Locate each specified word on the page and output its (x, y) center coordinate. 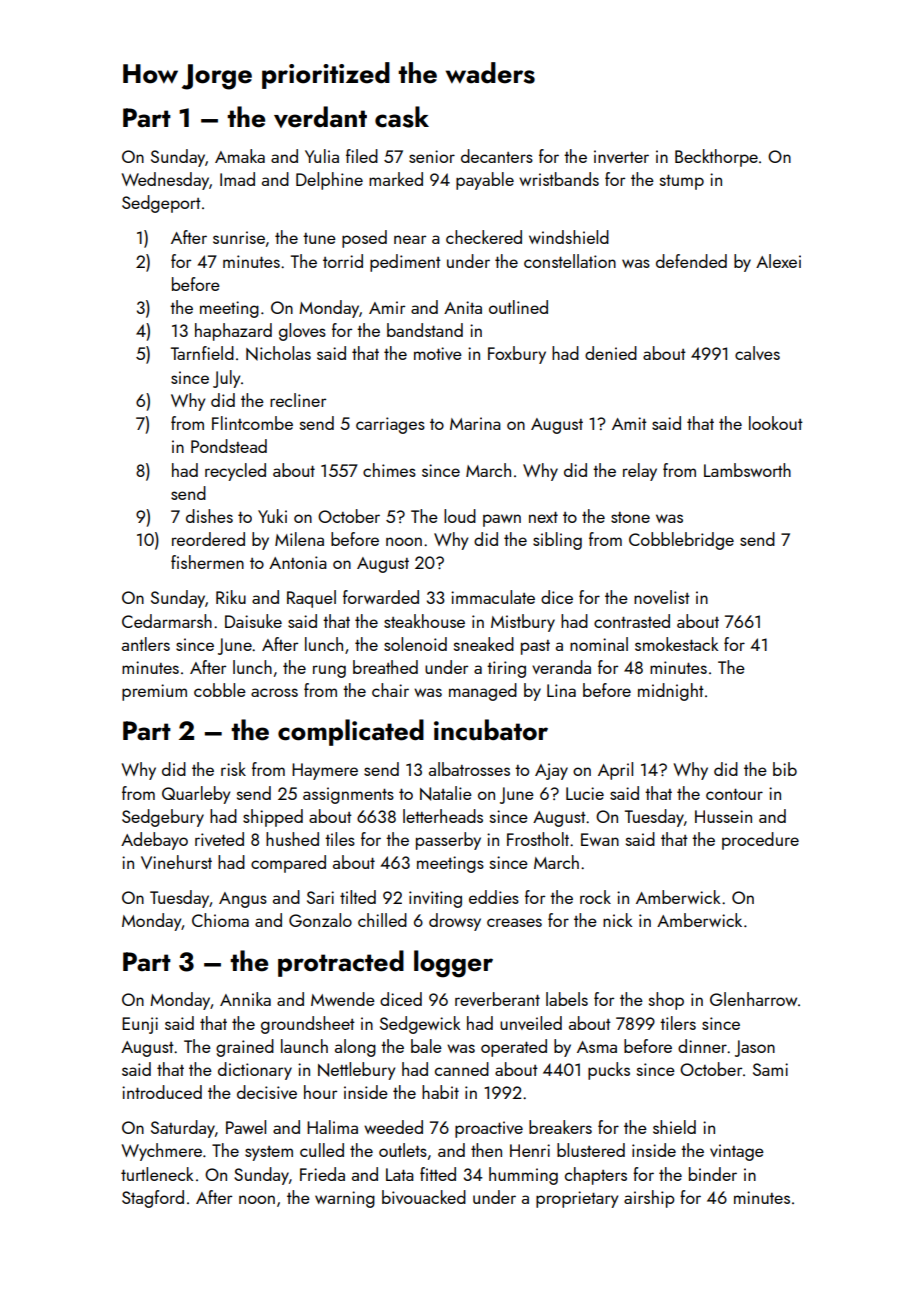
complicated (351, 732)
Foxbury (517, 355)
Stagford (153, 1199)
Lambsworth (747, 470)
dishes (209, 516)
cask (402, 117)
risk (233, 769)
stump (682, 182)
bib (785, 769)
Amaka (240, 156)
